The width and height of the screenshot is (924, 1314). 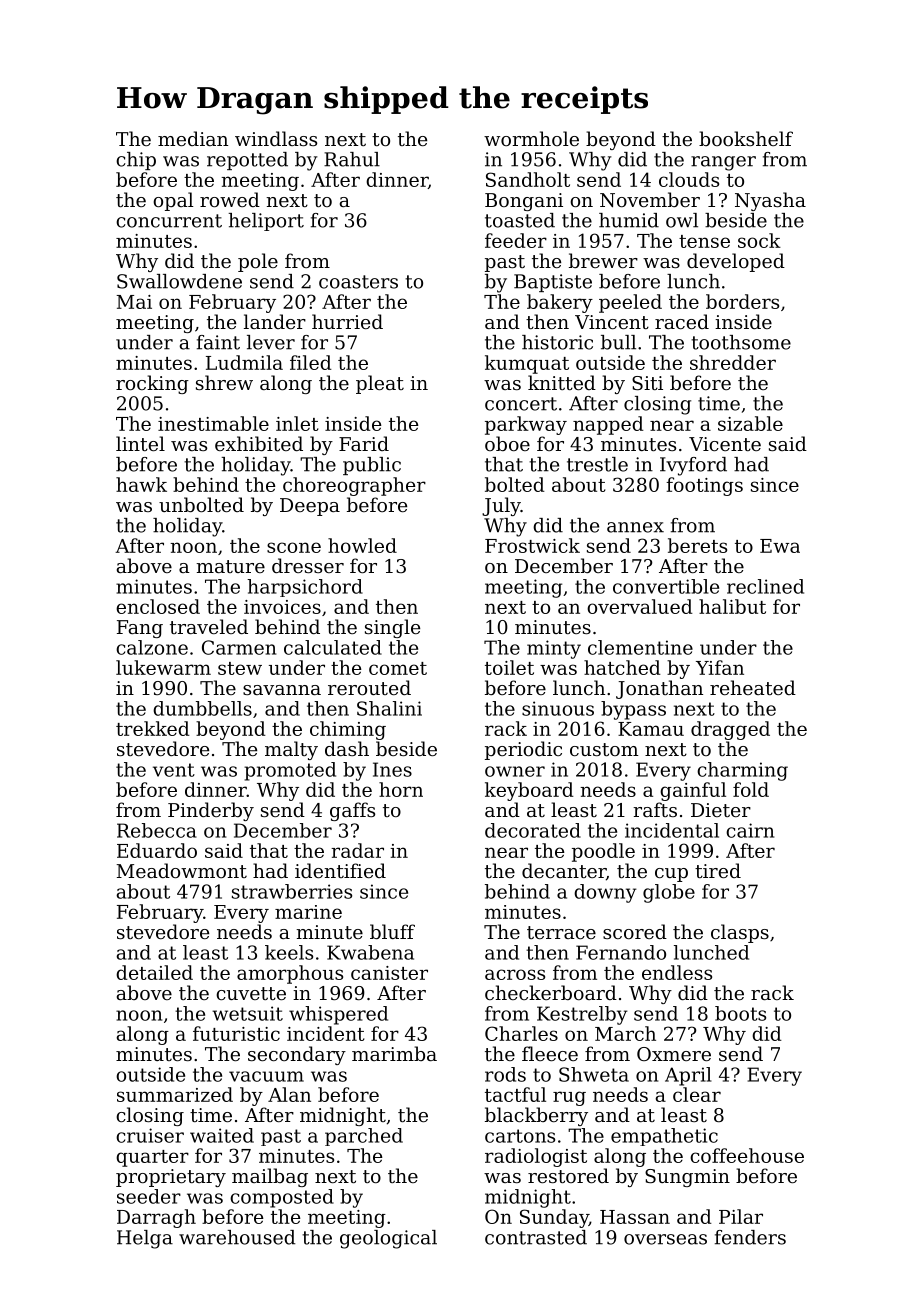 I want to click on Hassan, so click(x=635, y=1217).
